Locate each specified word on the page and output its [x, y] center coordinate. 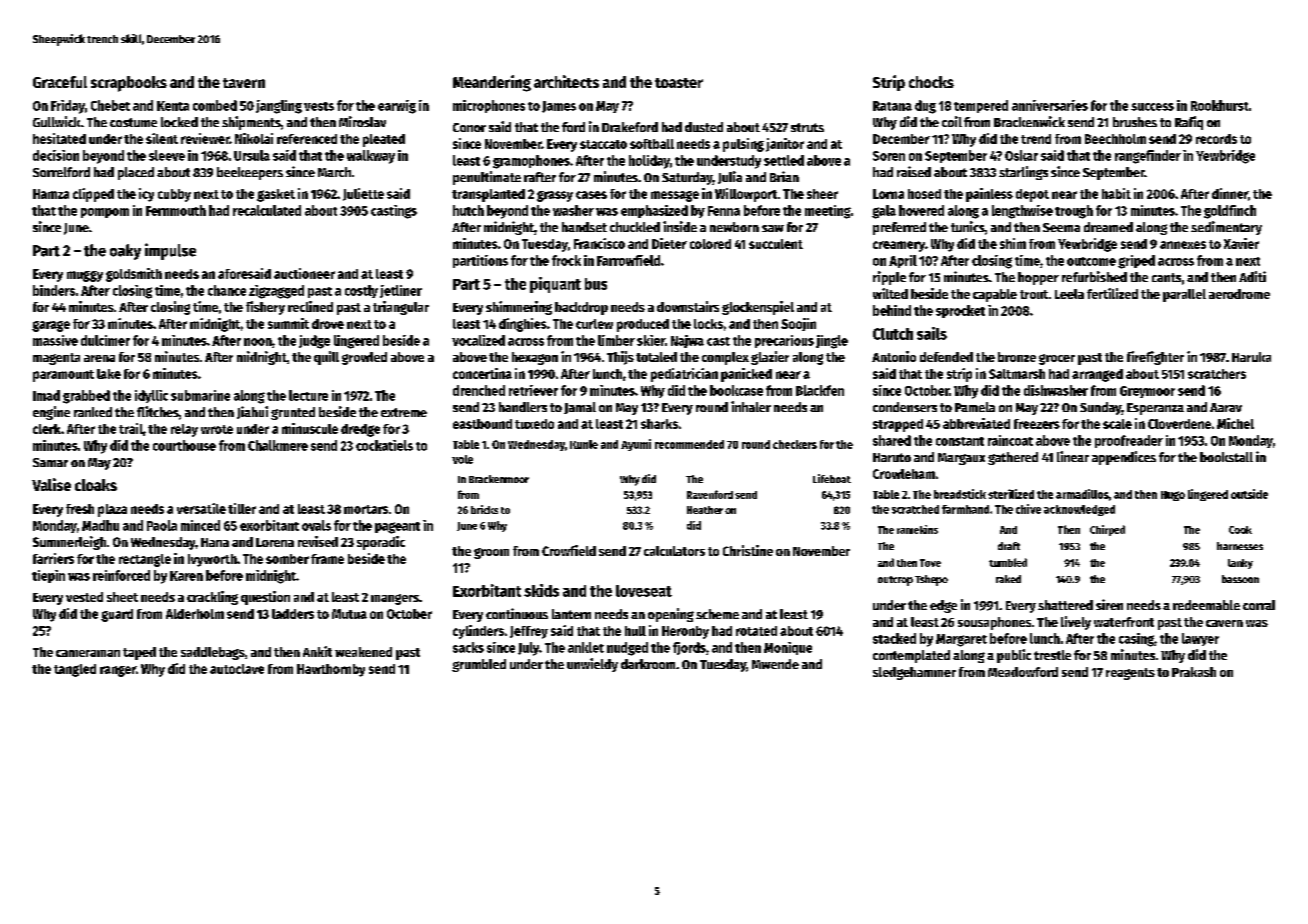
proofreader [1129, 441]
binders [54, 290]
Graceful [60, 82]
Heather [705, 510]
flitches [158, 411]
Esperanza [1155, 409]
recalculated [267, 210]
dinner [1230, 193]
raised [914, 171]
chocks [931, 82]
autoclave [237, 669]
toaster [679, 83]
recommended [689, 444]
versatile [201, 508]
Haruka [1251, 357]
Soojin [798, 324]
